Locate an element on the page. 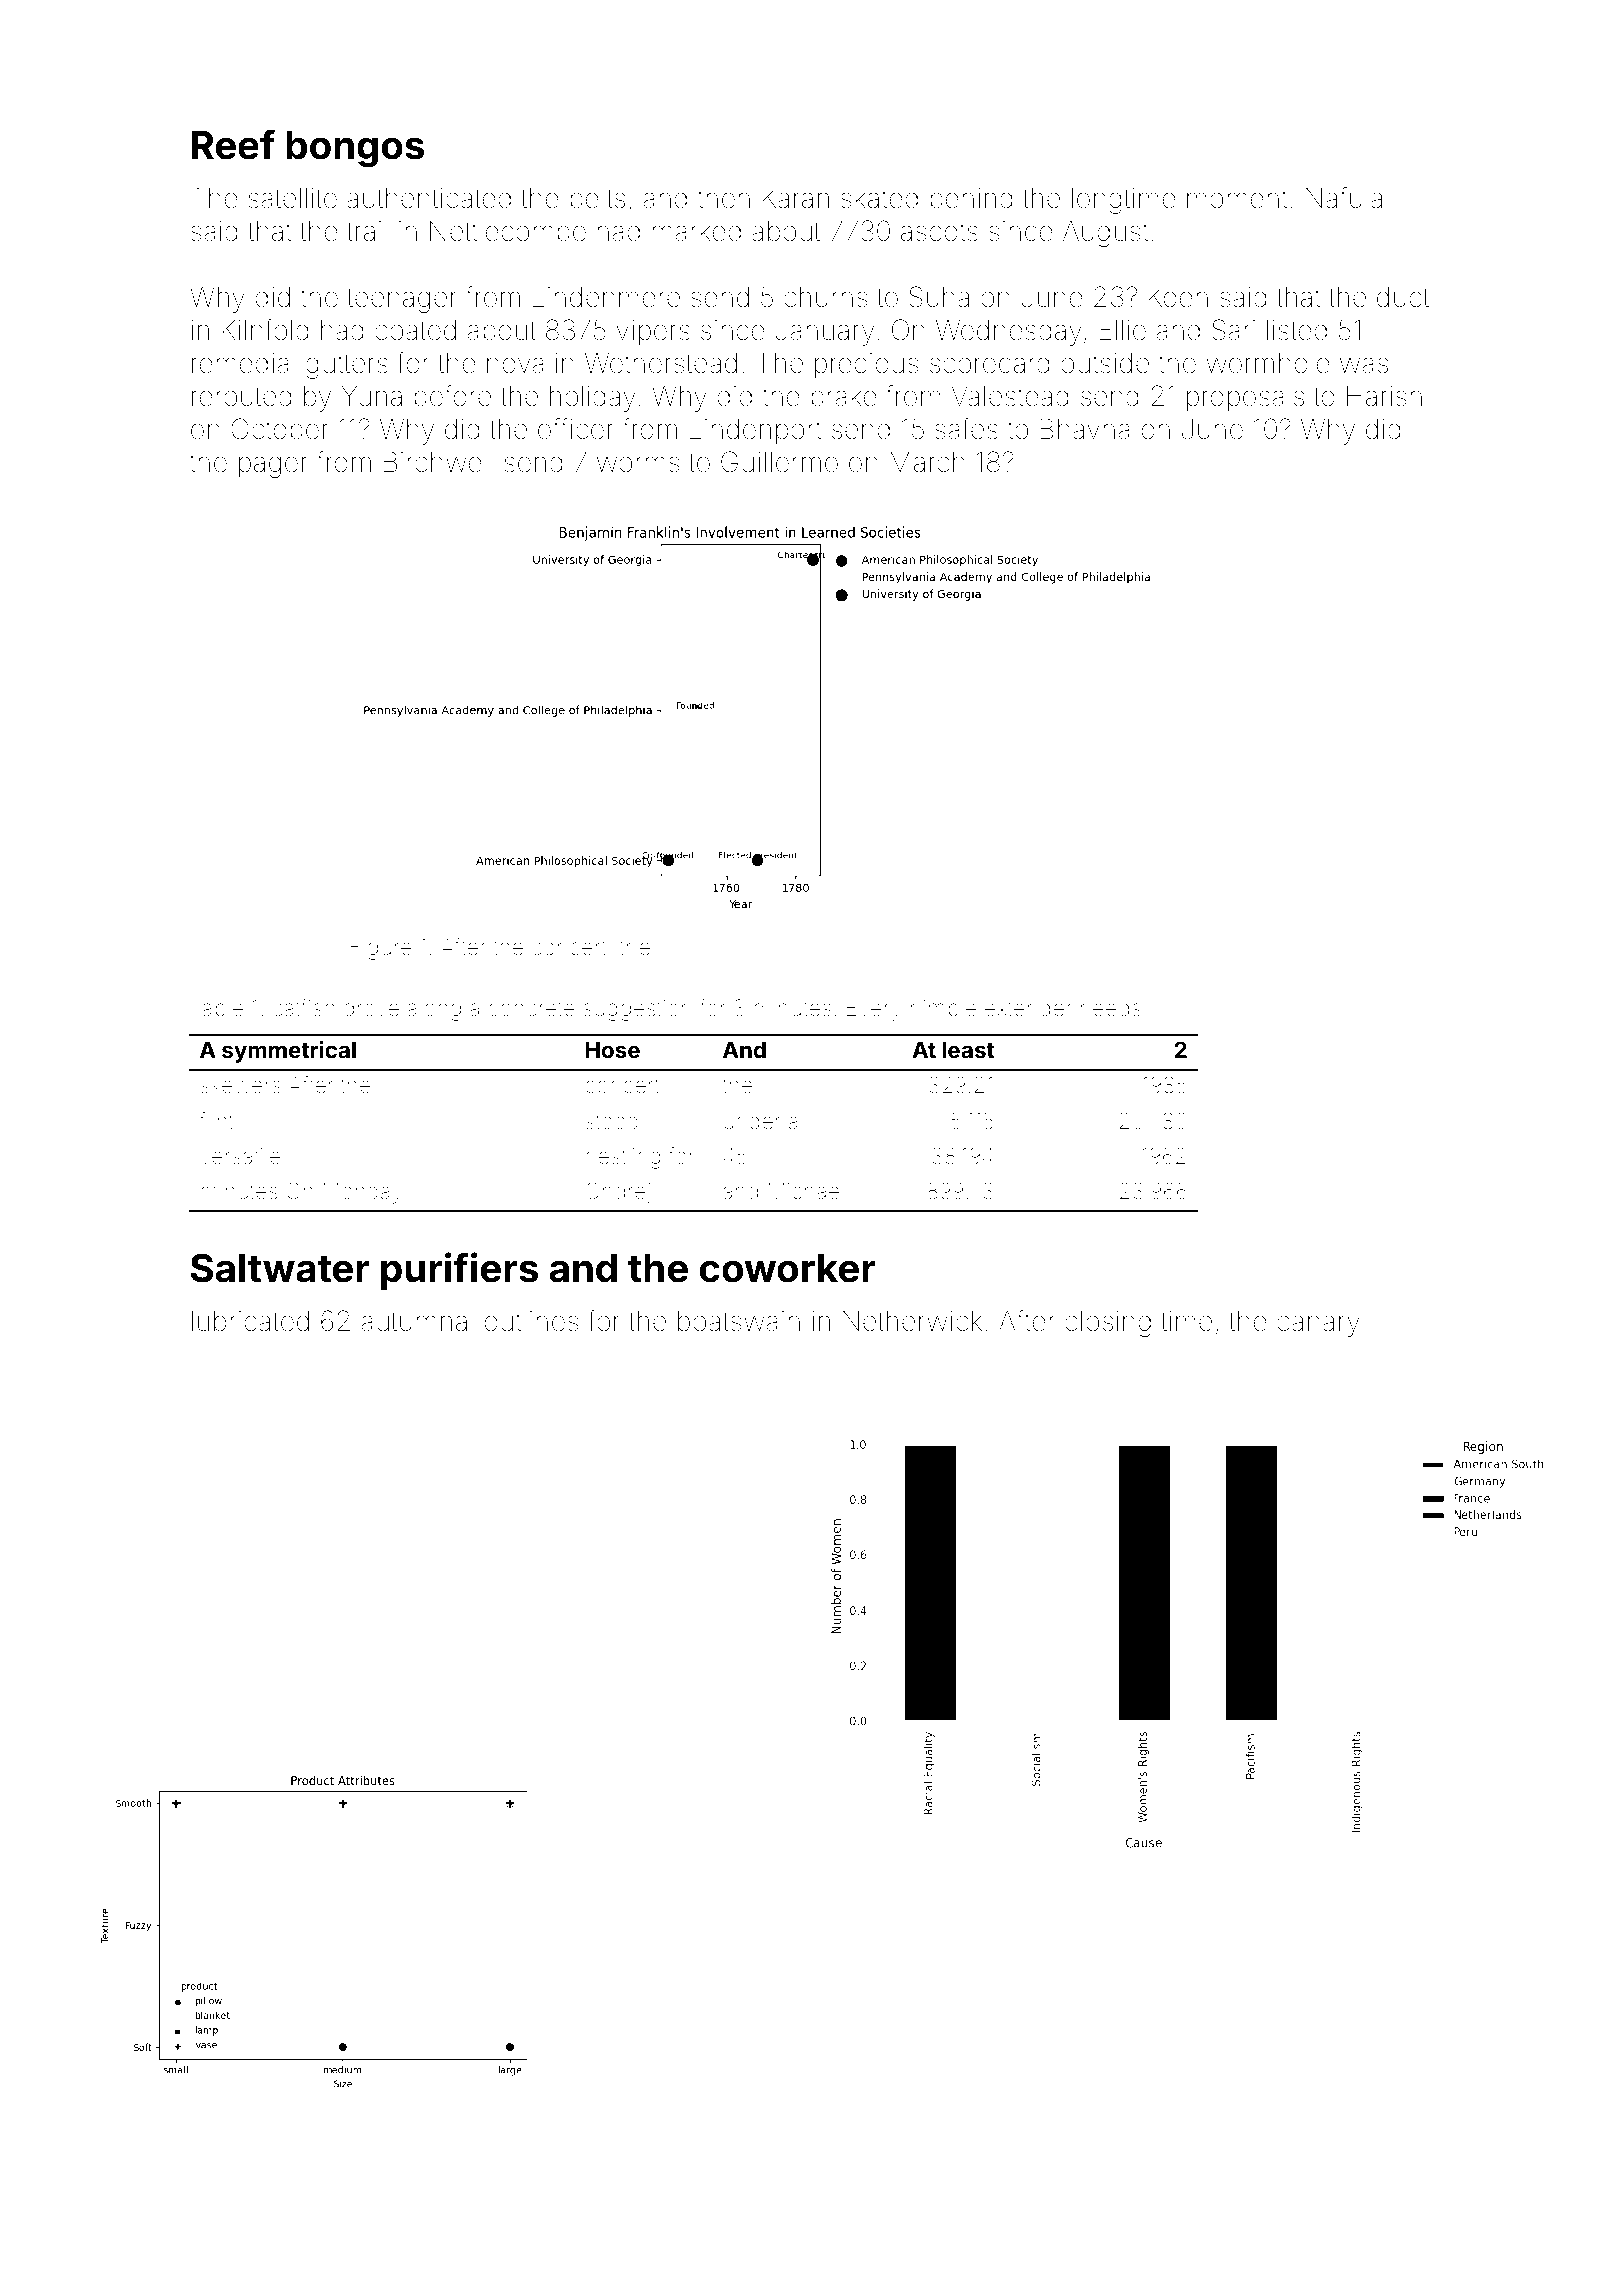 This image has height=2292, width=1620. catfish is located at coordinates (304, 1008).
